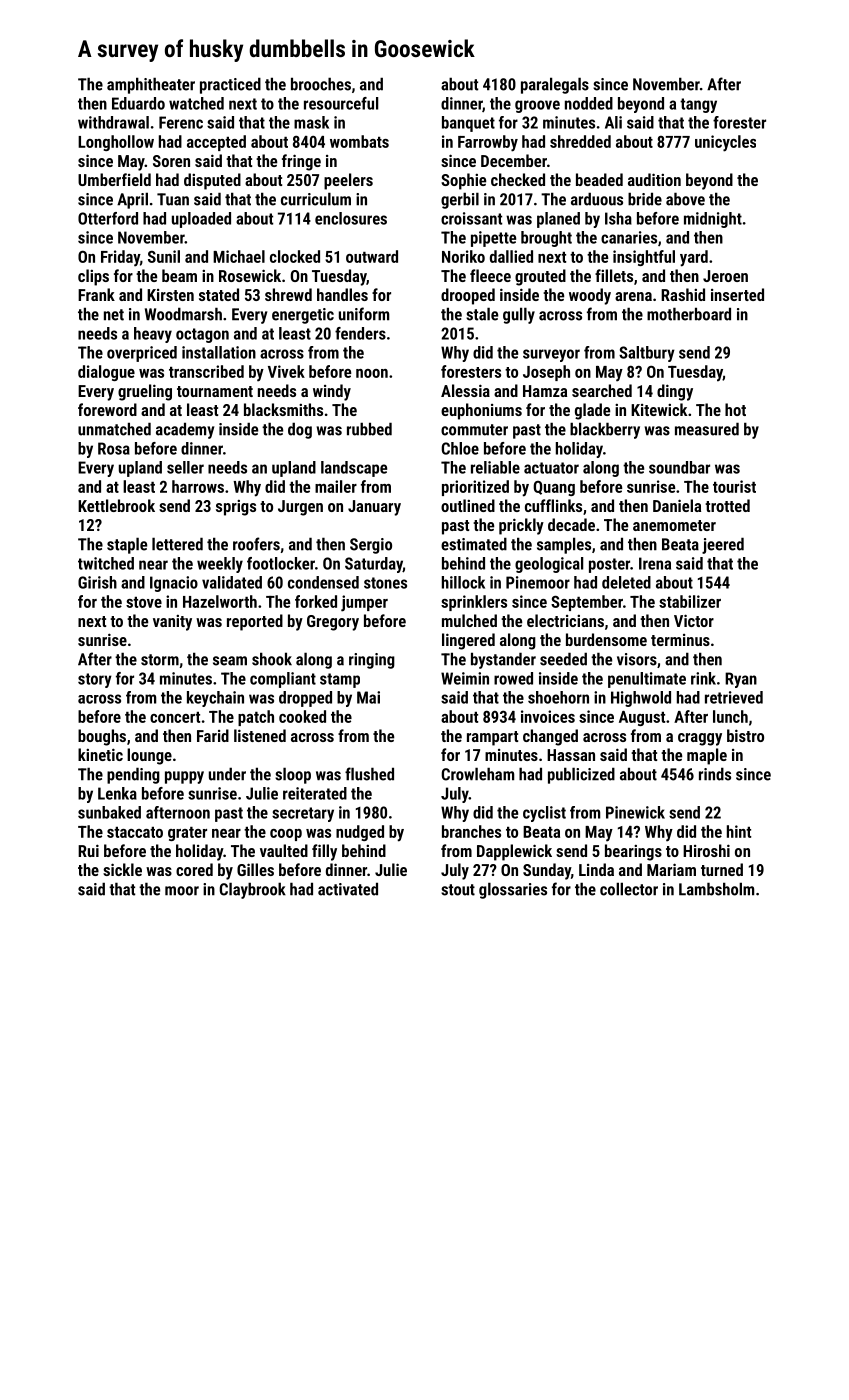 The height and width of the screenshot is (1400, 849). I want to click on paralegals, so click(555, 85).
